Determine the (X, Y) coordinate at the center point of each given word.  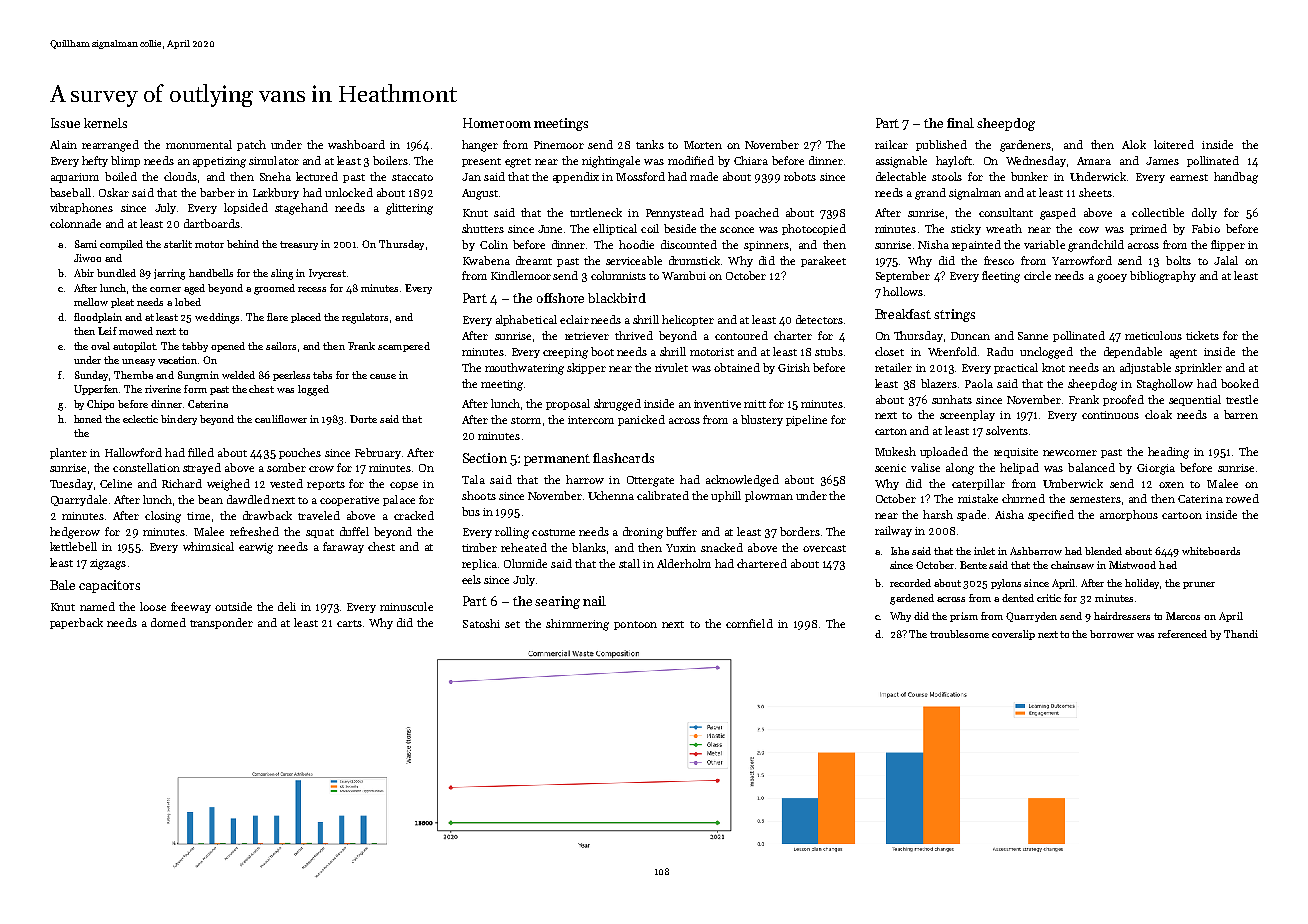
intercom (591, 420)
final (960, 123)
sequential (1195, 400)
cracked (414, 515)
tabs (322, 375)
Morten (703, 145)
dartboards (212, 223)
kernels (105, 123)
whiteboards (1211, 551)
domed (168, 622)
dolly (1204, 213)
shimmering (577, 625)
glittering (409, 209)
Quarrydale (79, 500)
